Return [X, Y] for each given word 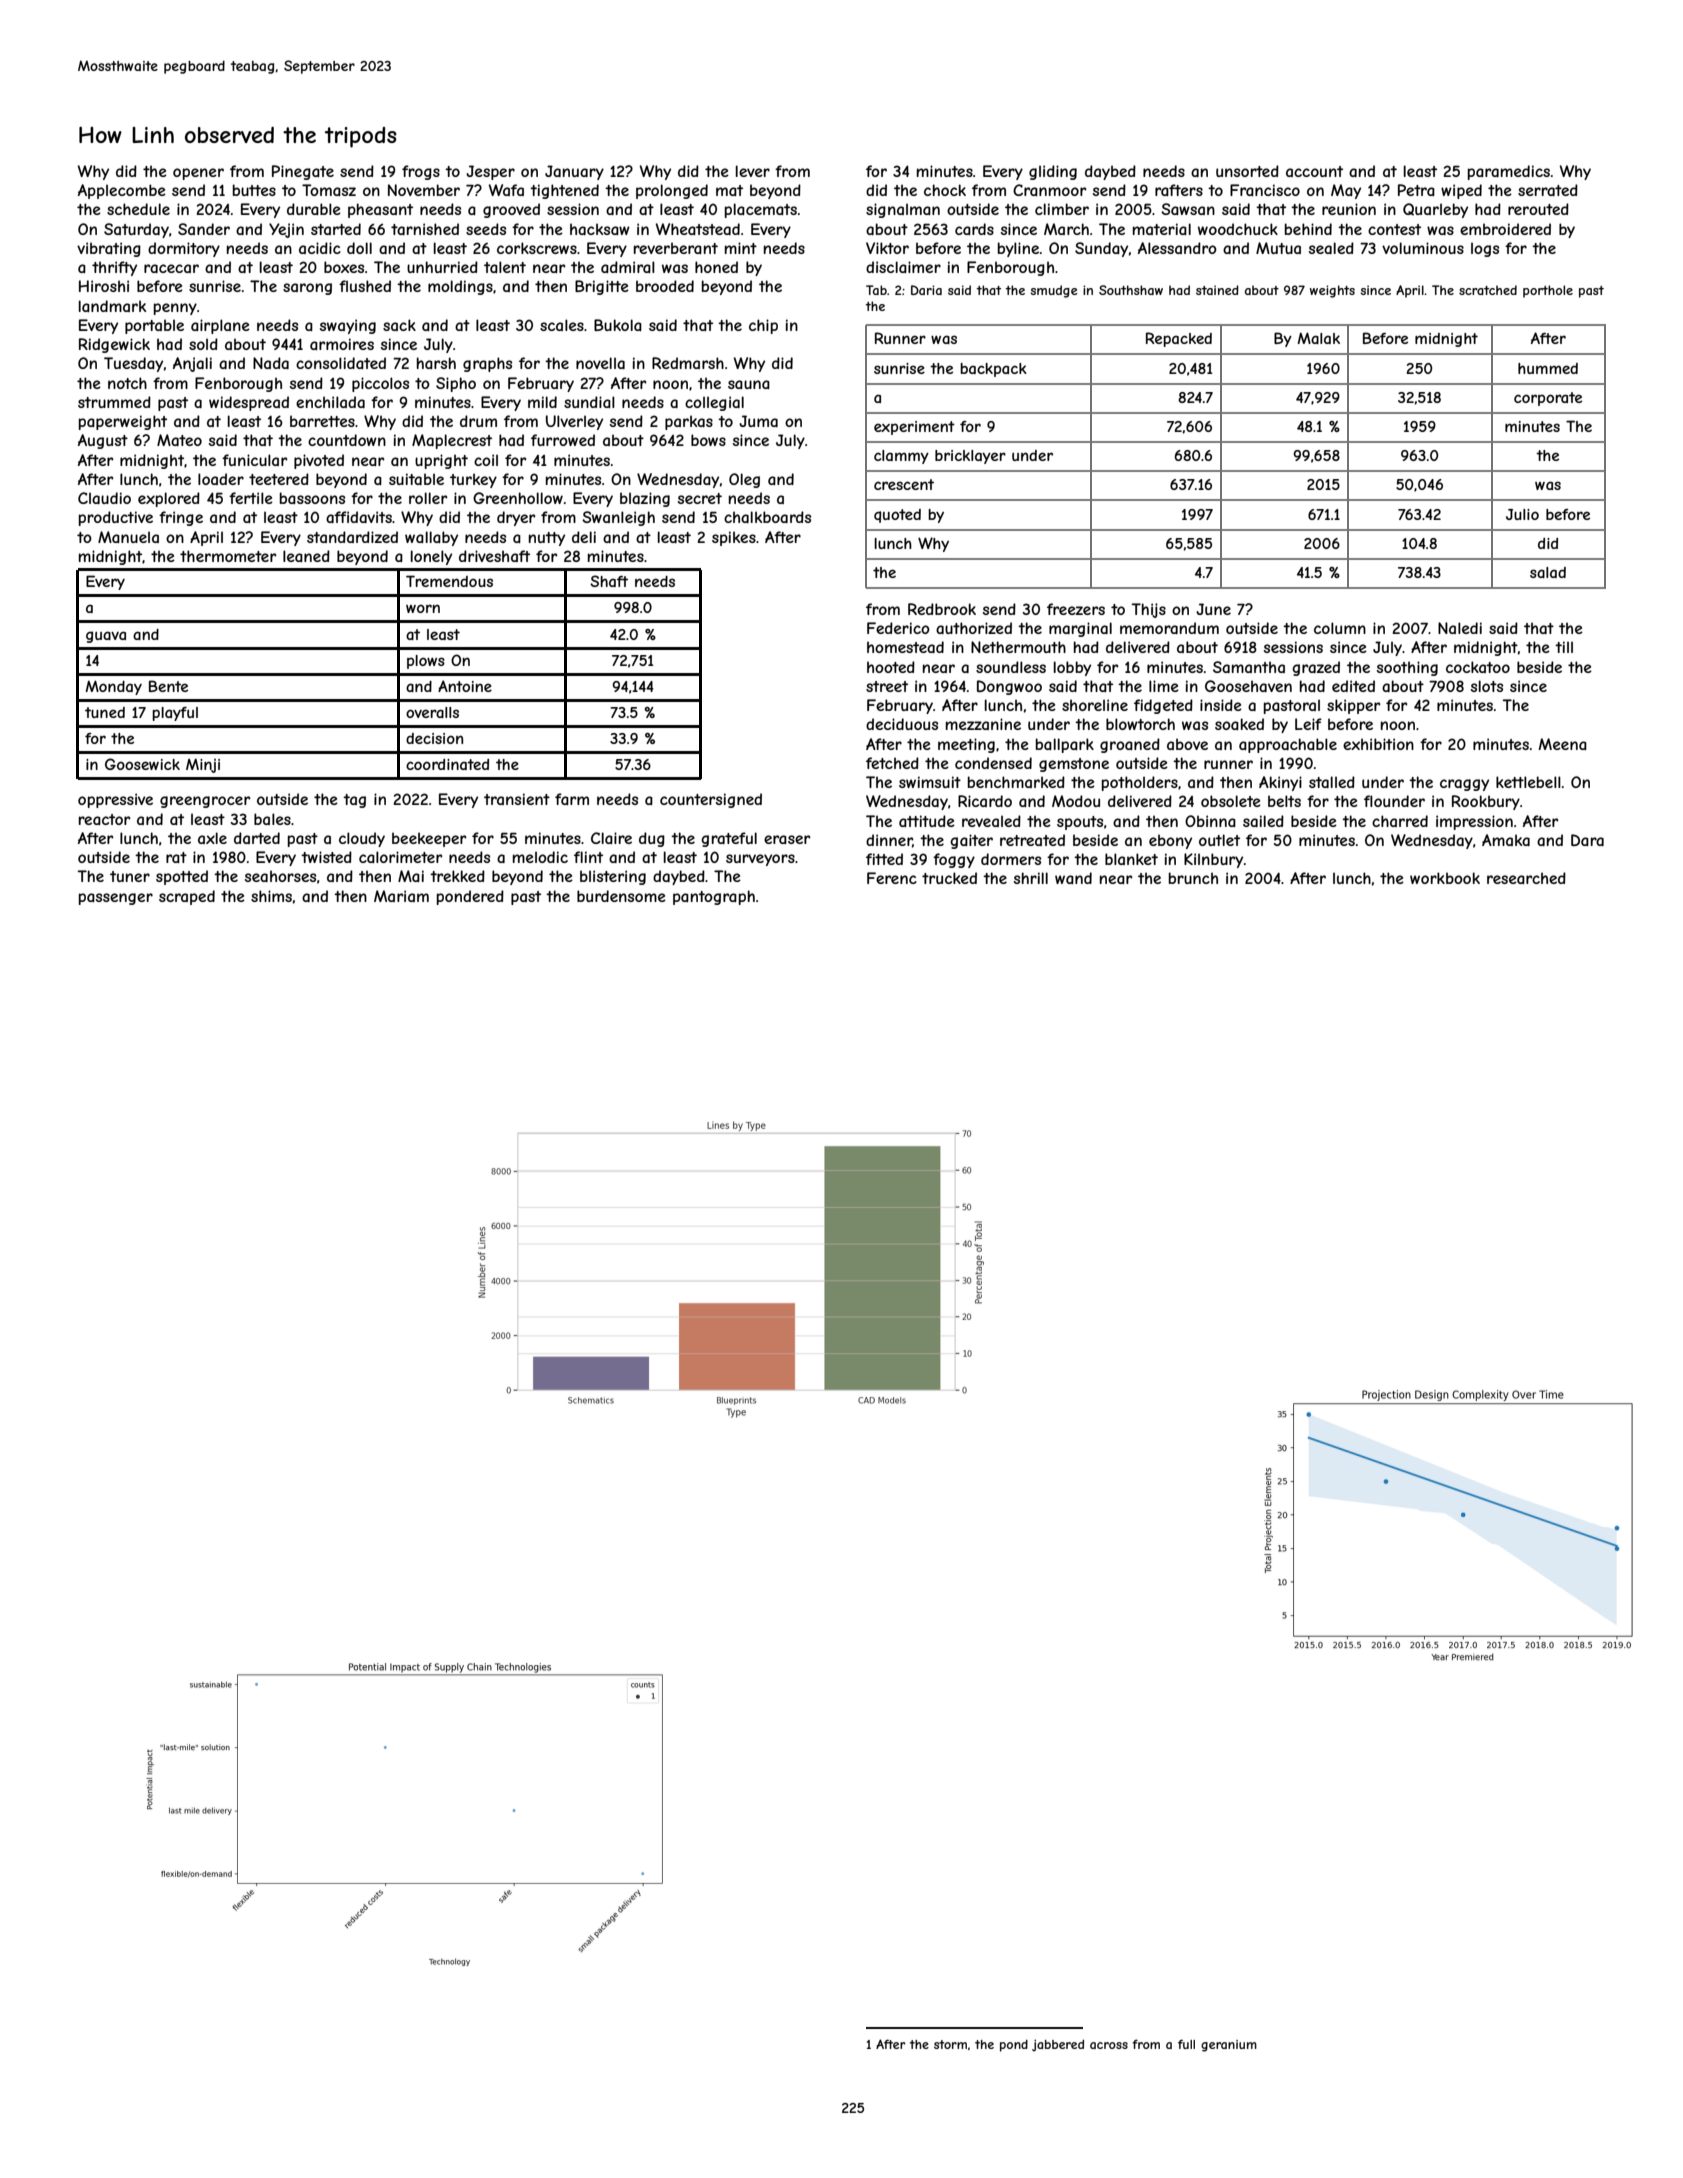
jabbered [1058, 2045]
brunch [1193, 878]
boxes [344, 267]
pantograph [714, 897]
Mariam [401, 896]
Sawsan [1188, 209]
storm [950, 2044]
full [1186, 2044]
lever [753, 171]
